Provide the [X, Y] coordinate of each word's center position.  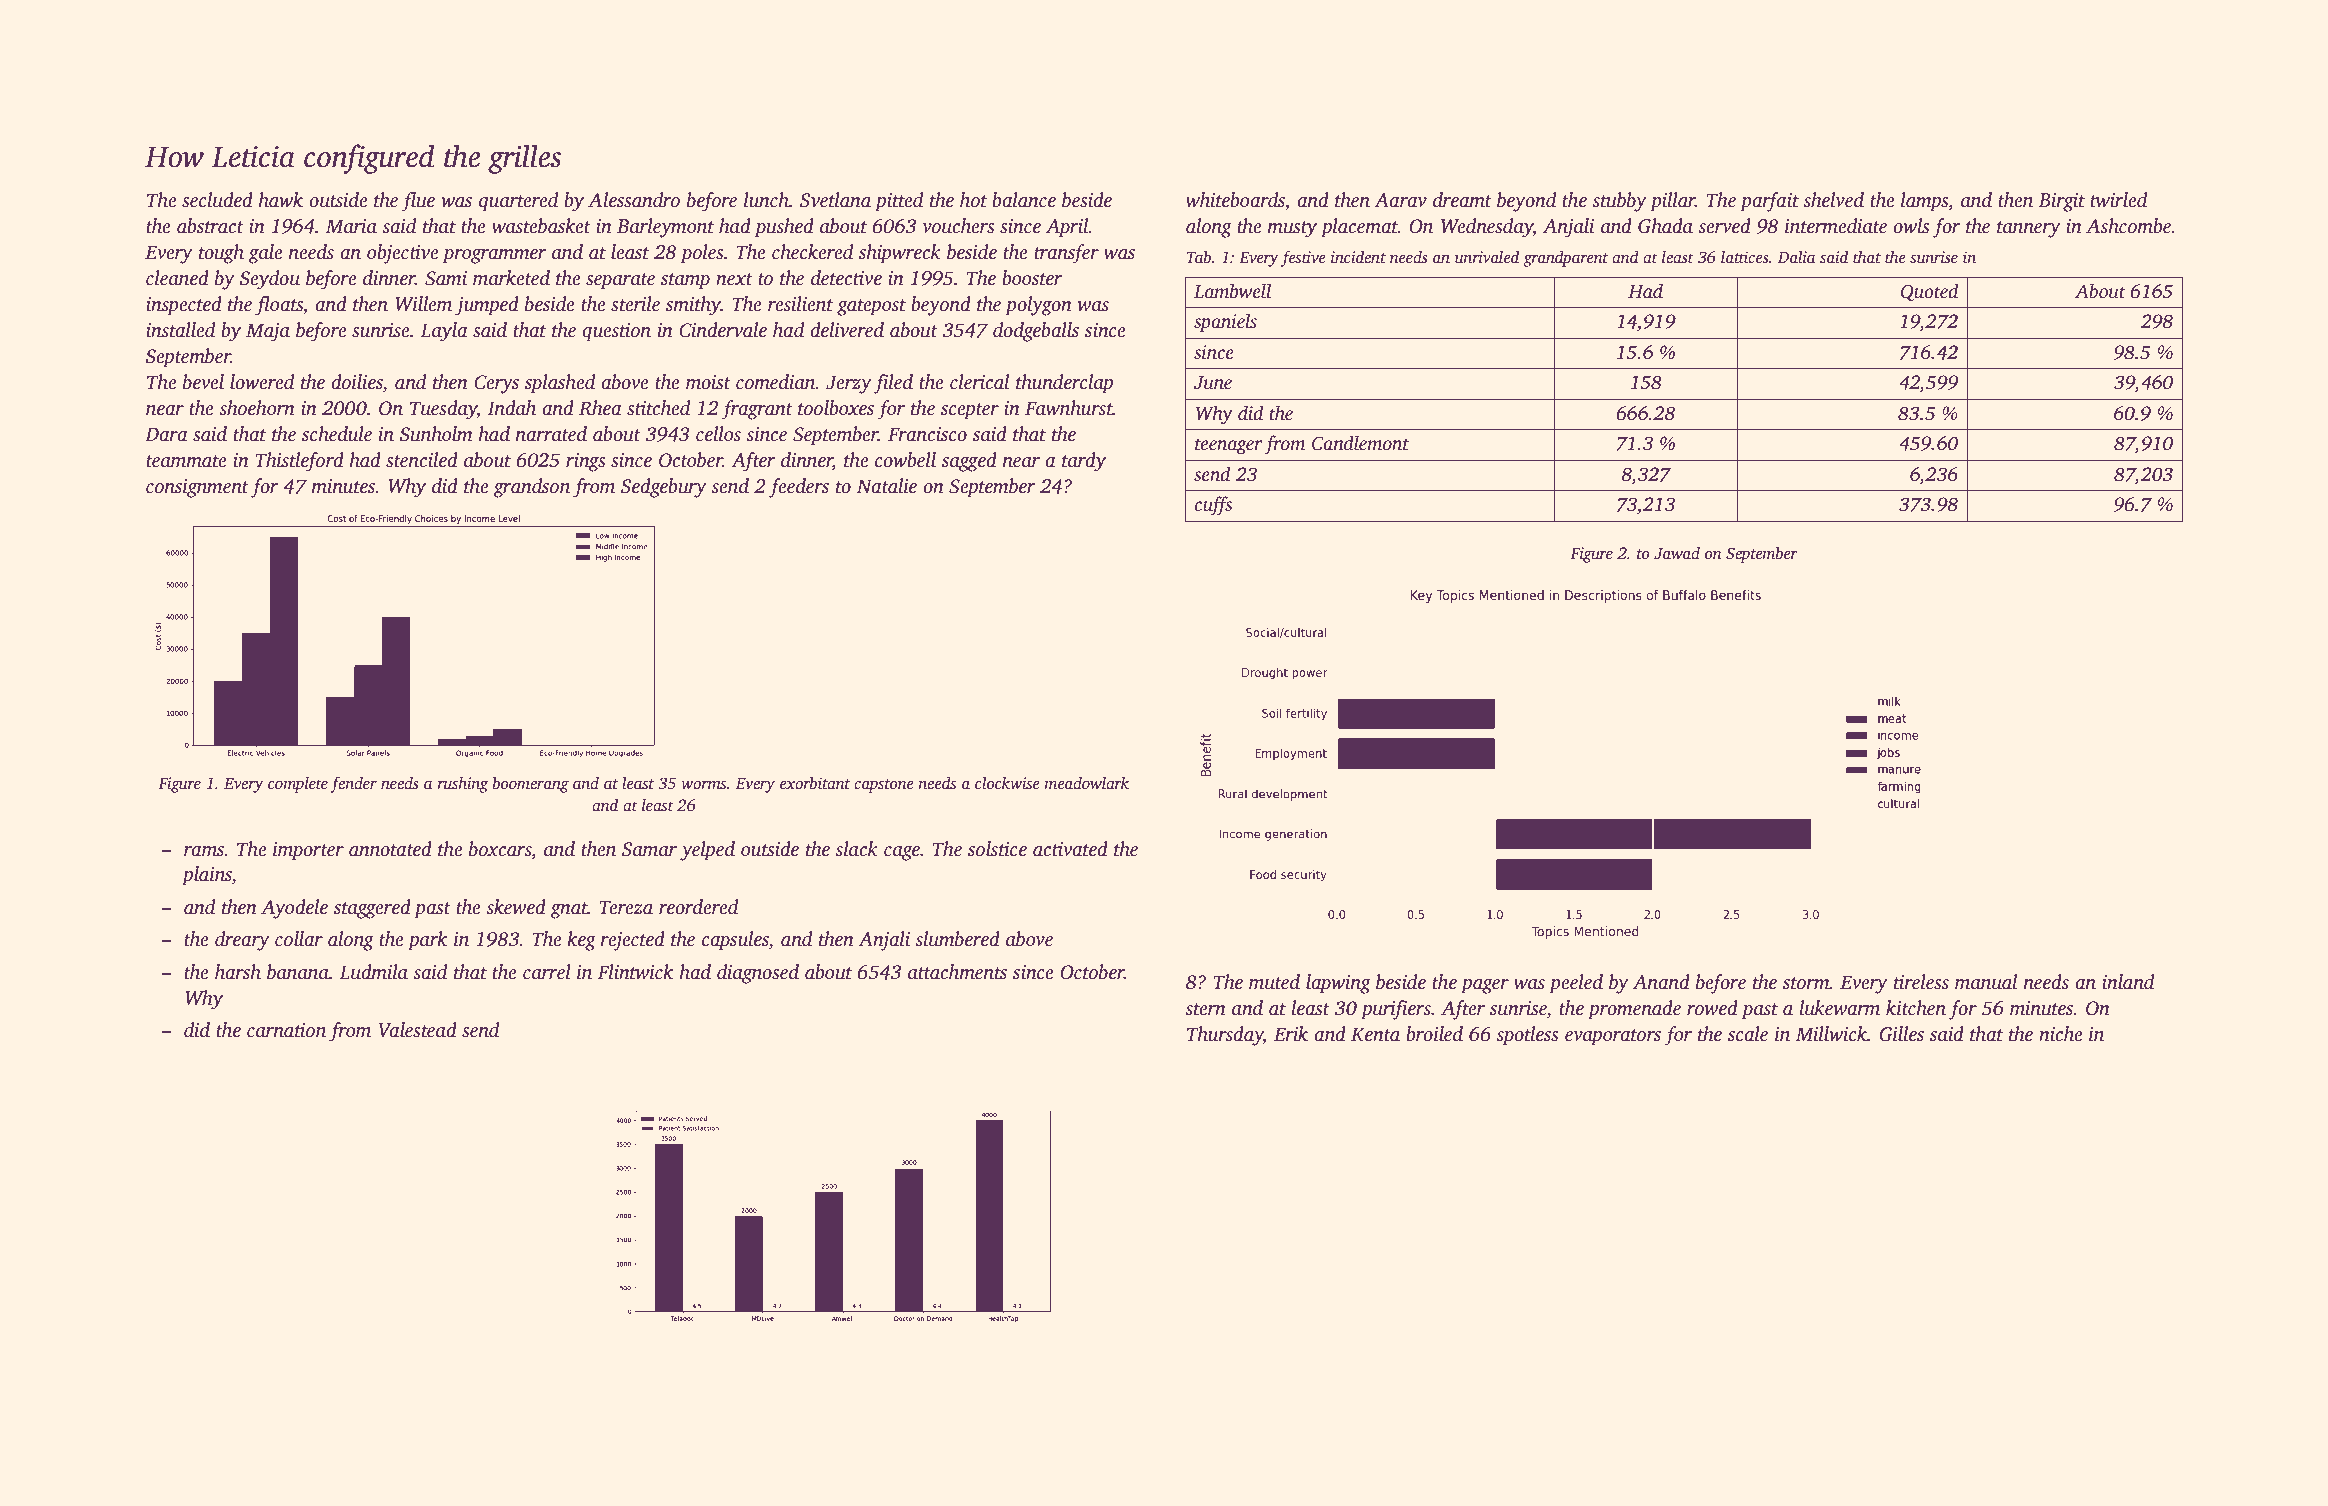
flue [418, 202]
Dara [166, 434]
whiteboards [1235, 200]
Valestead [418, 1030]
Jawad [1677, 553]
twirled [2118, 200]
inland [2128, 982]
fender [353, 784]
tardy [1084, 462]
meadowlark [1086, 783]
